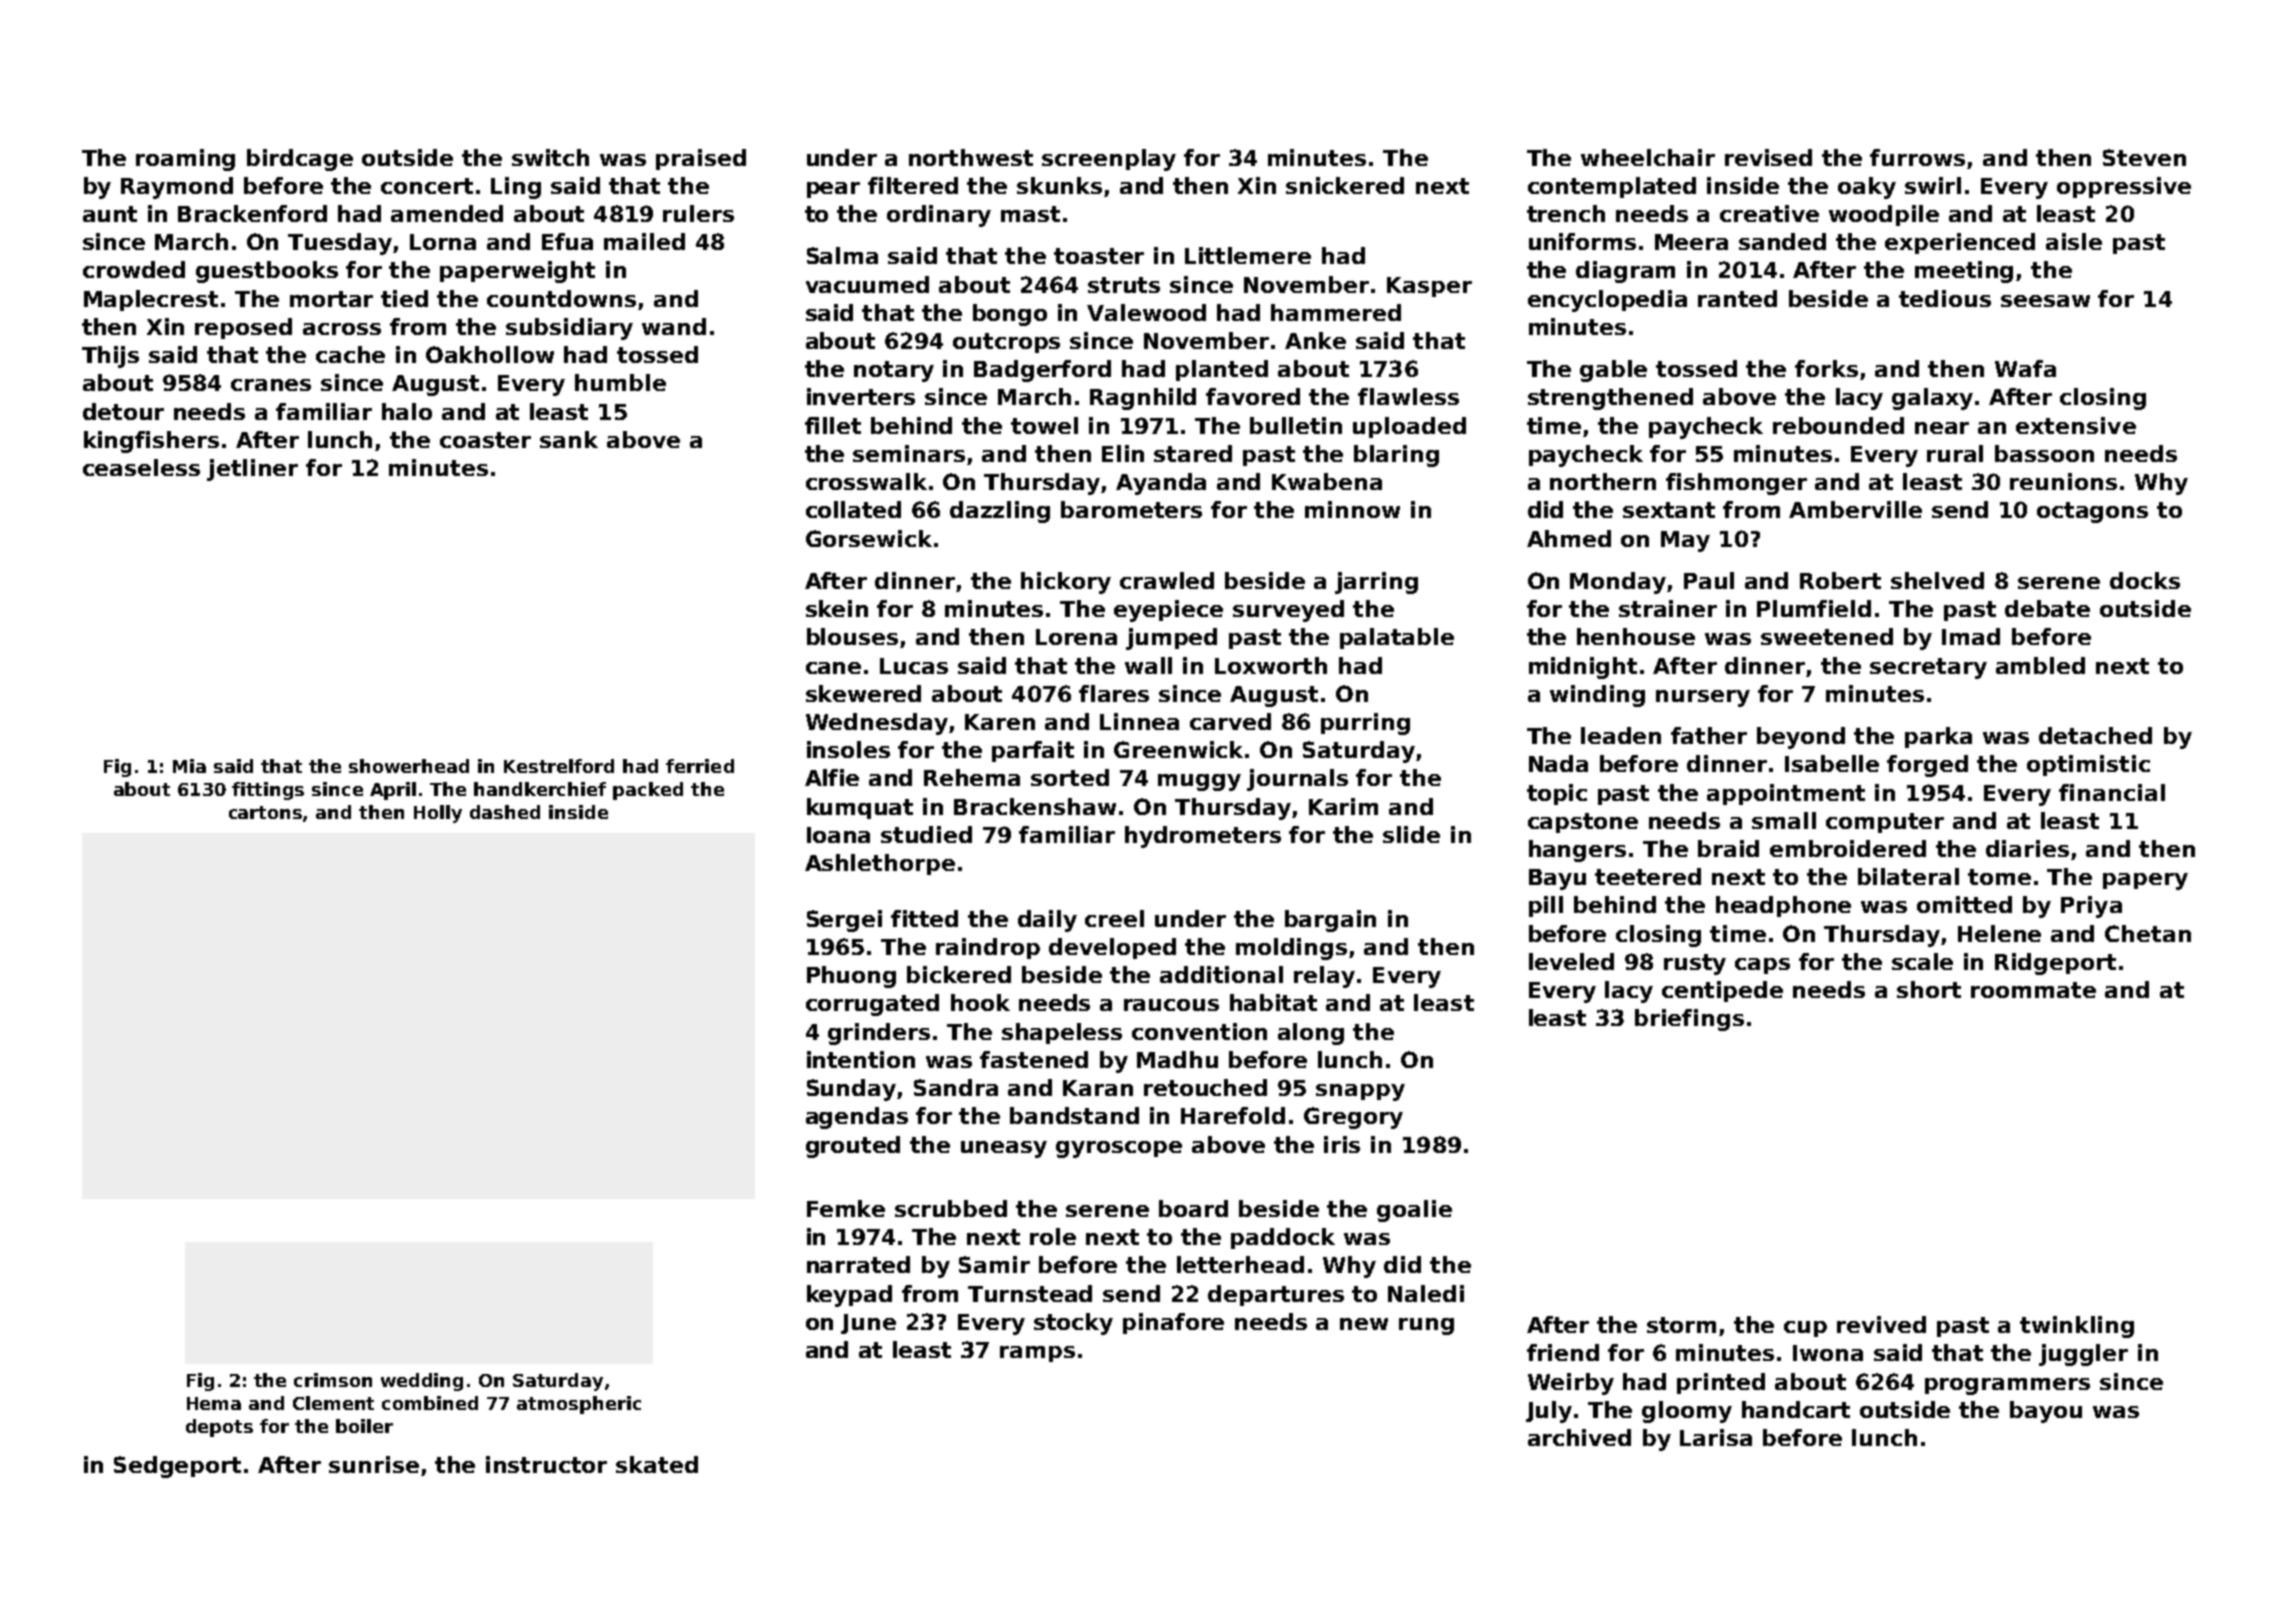 Image resolution: width=2282 pixels, height=1614 pixels. Describe the element at coordinates (333, 1380) in the screenshot. I see `crimson` at that location.
